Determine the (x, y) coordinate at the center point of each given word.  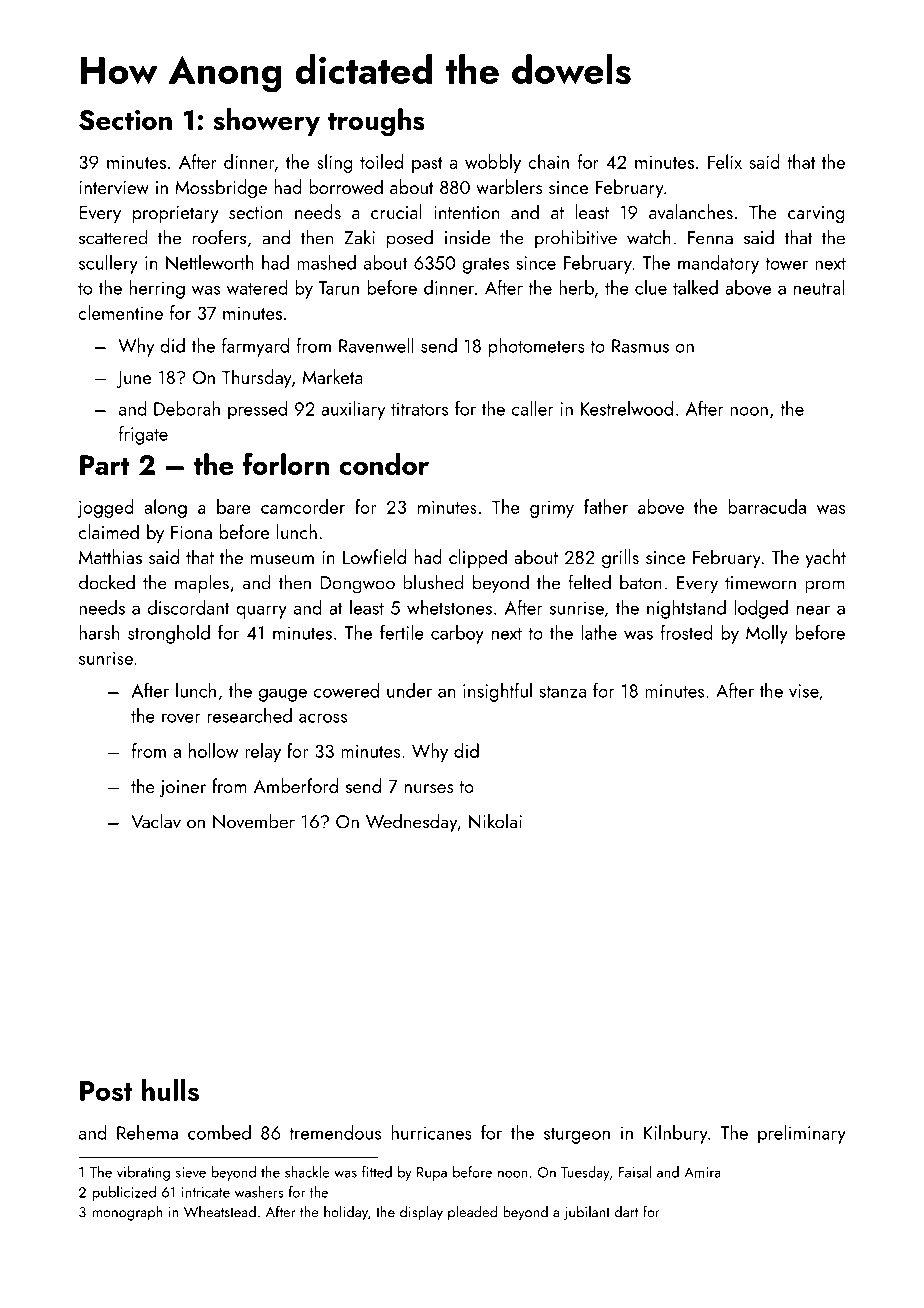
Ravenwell (376, 345)
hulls (170, 1090)
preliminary (802, 1134)
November (254, 821)
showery (266, 122)
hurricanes (431, 1132)
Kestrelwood (627, 408)
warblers (509, 186)
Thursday (257, 378)
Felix (725, 161)
